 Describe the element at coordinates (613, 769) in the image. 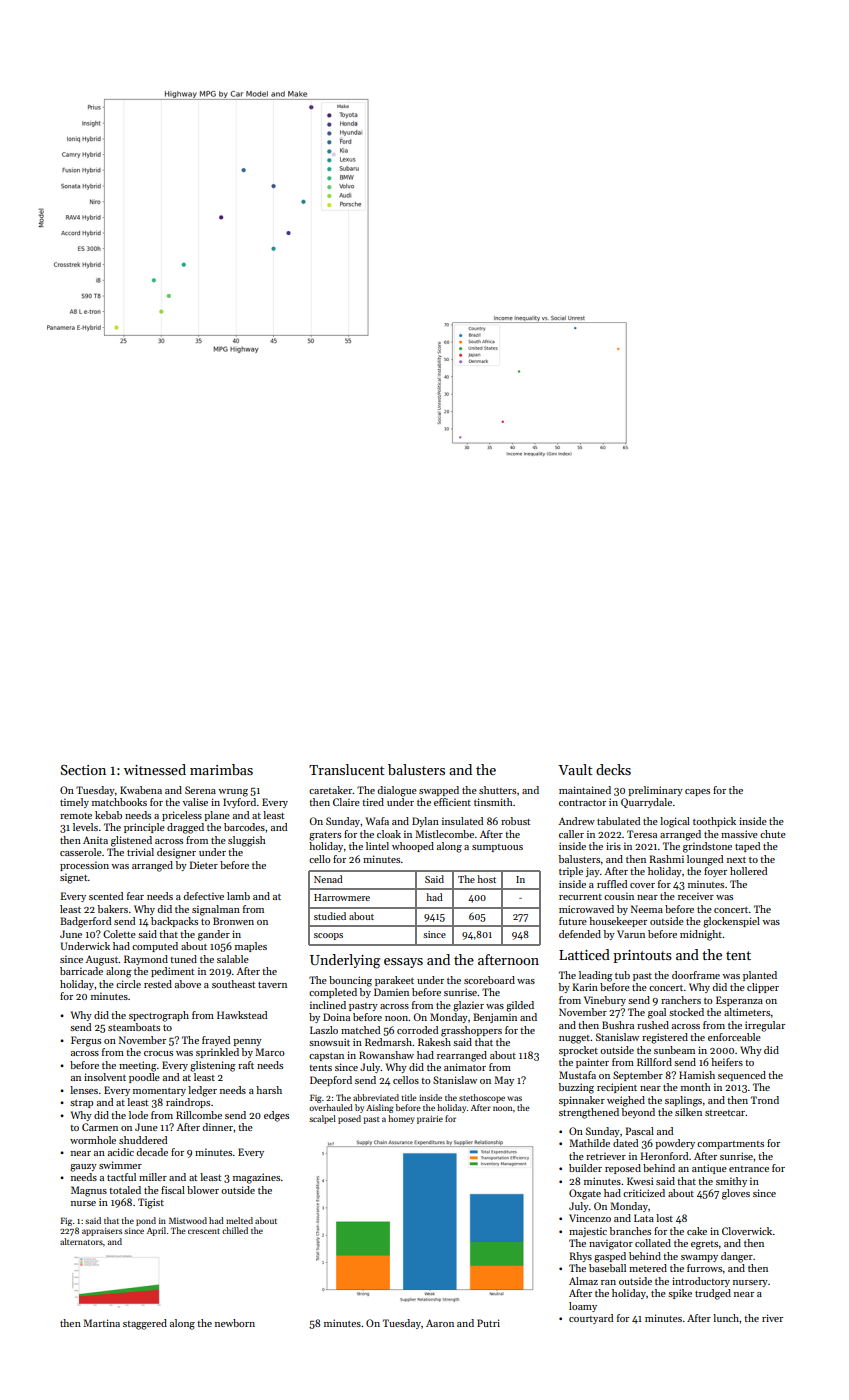

I see `decks` at that location.
